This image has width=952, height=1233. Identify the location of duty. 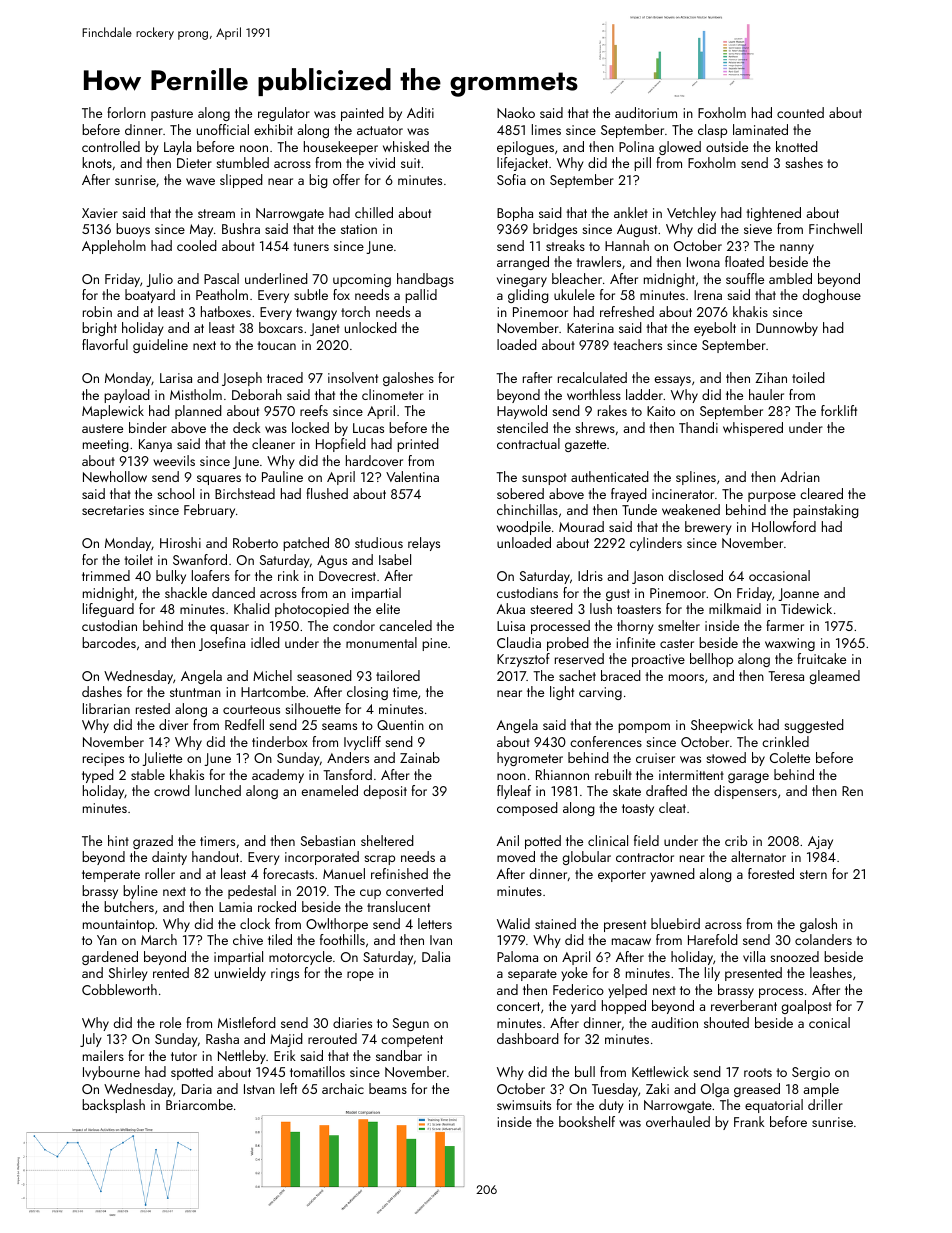
(611, 1106).
